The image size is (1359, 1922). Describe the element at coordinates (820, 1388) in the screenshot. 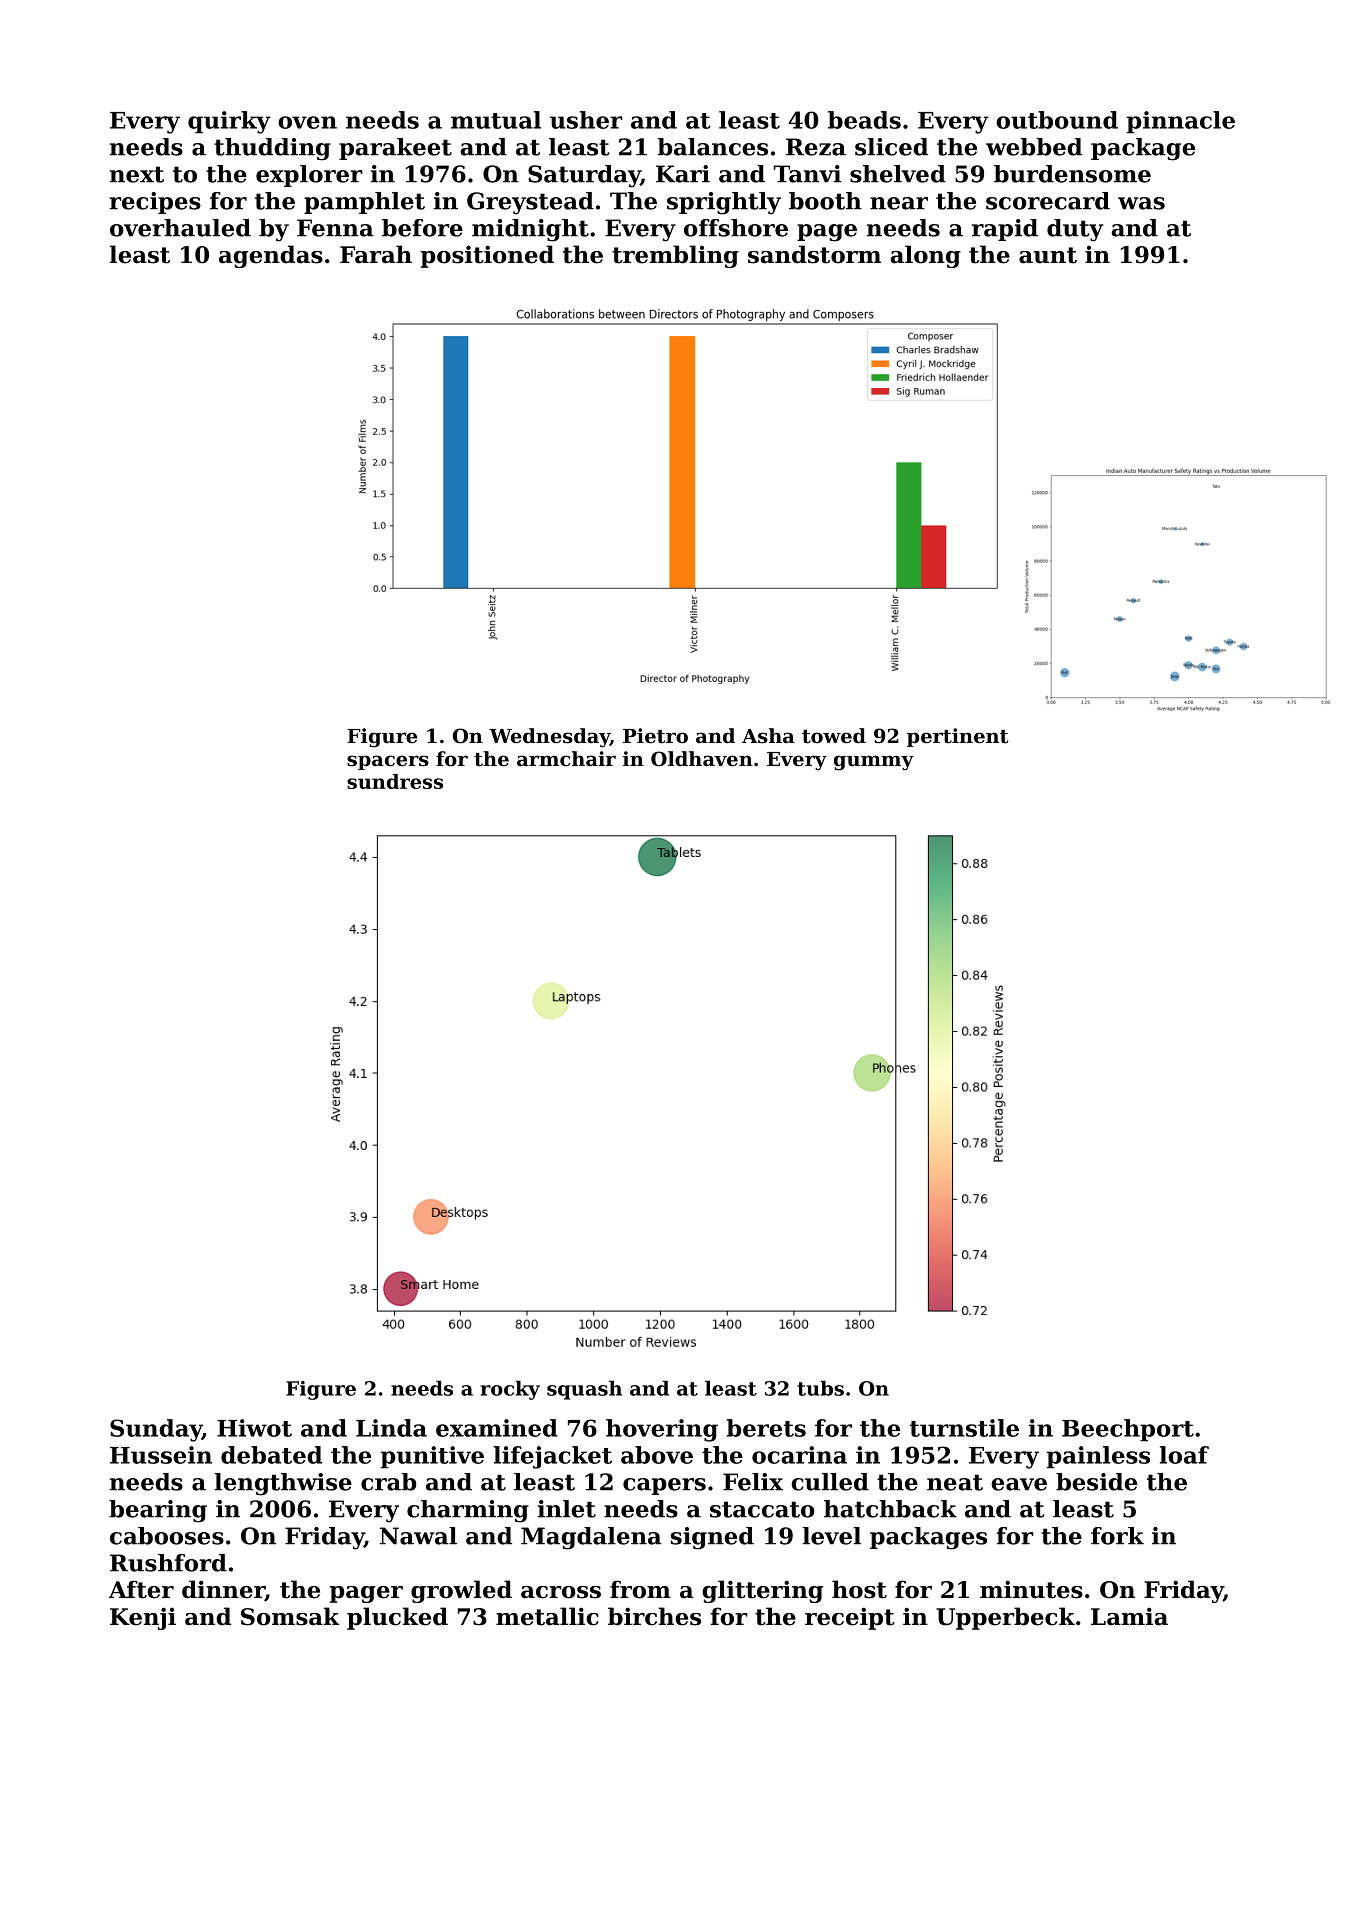

I see `tubs` at that location.
